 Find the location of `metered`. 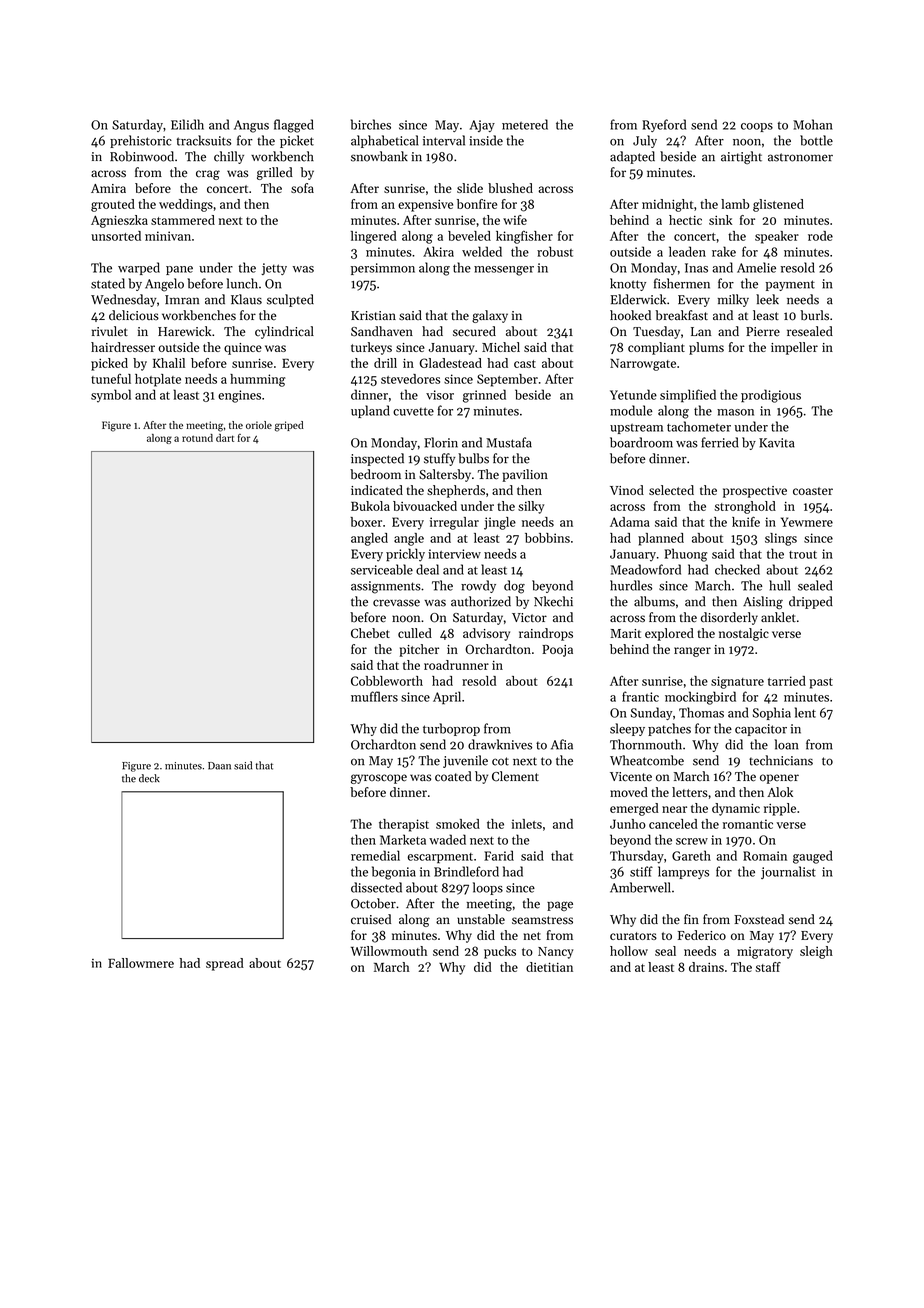

metered is located at coordinates (525, 124).
